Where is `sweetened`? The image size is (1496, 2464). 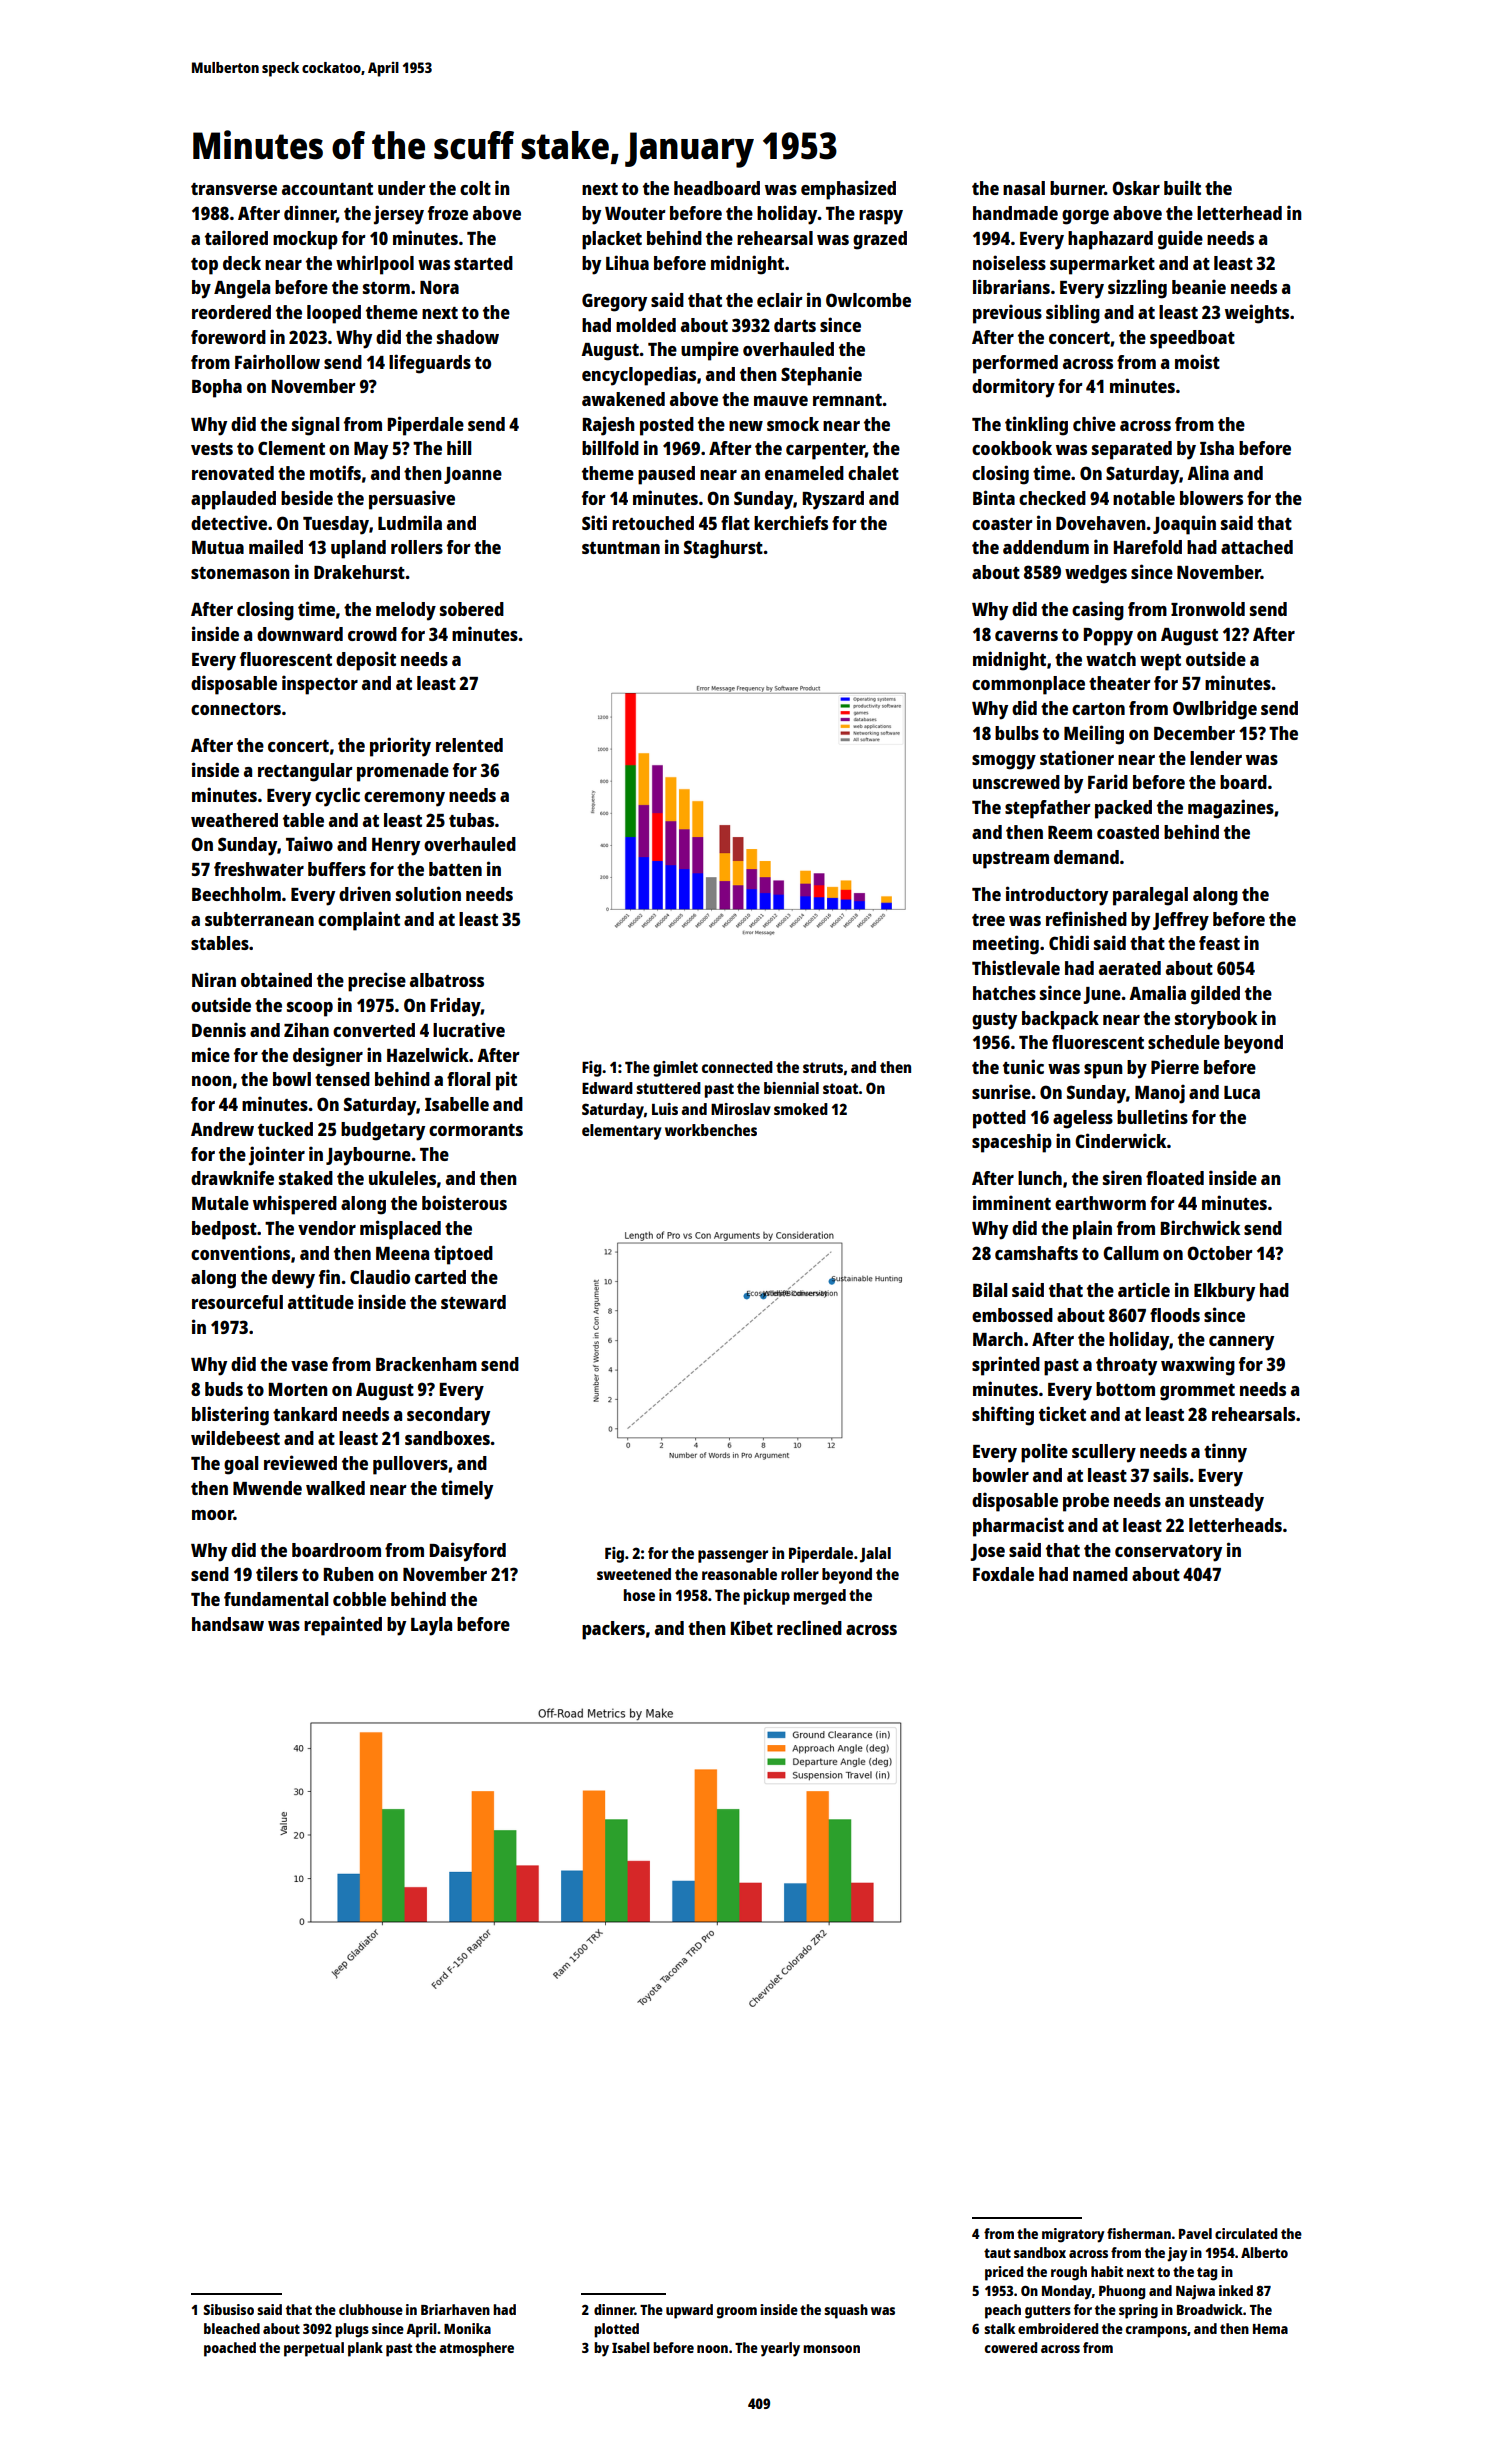
sweetened is located at coordinates (634, 1574).
